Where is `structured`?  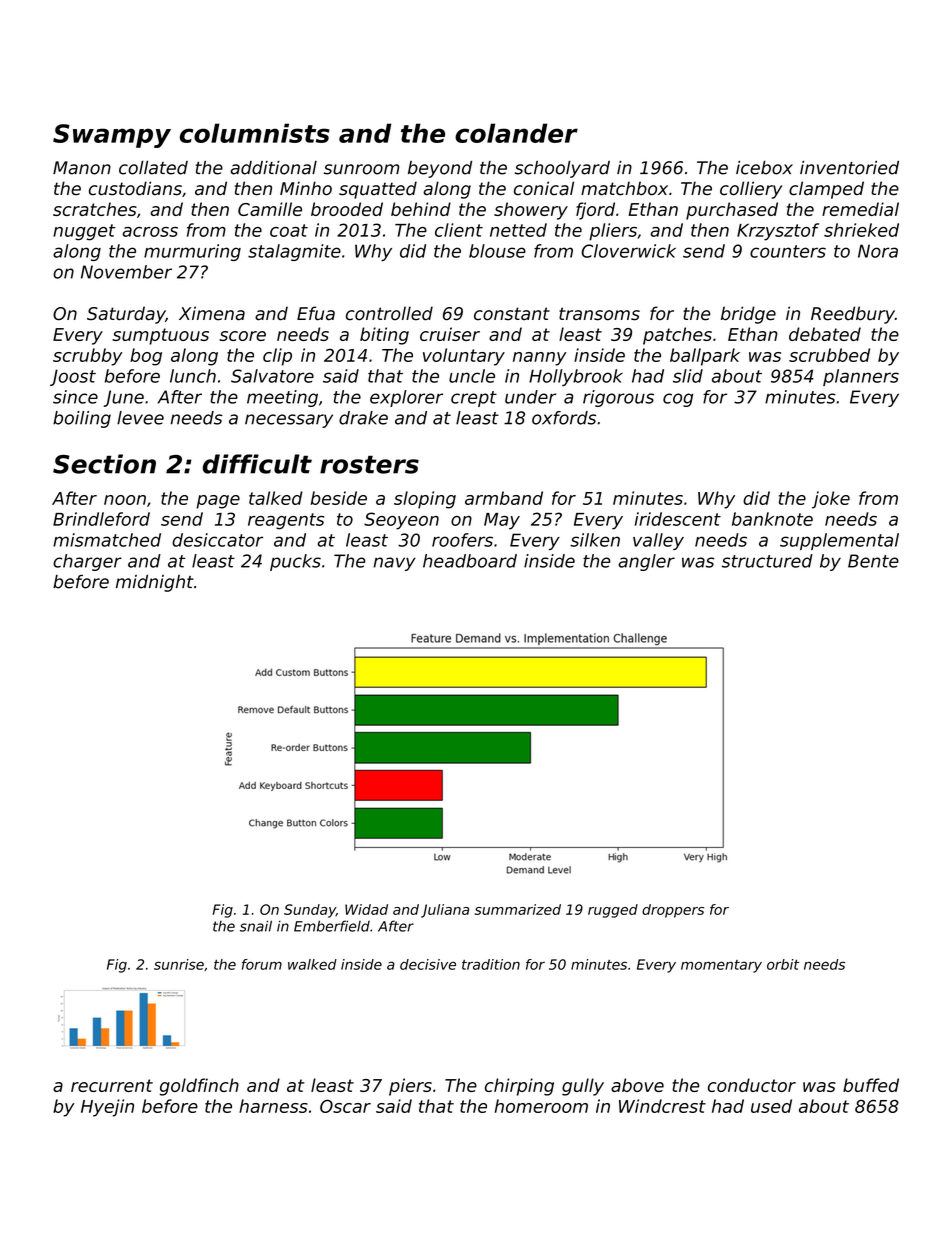 structured is located at coordinates (767, 561).
